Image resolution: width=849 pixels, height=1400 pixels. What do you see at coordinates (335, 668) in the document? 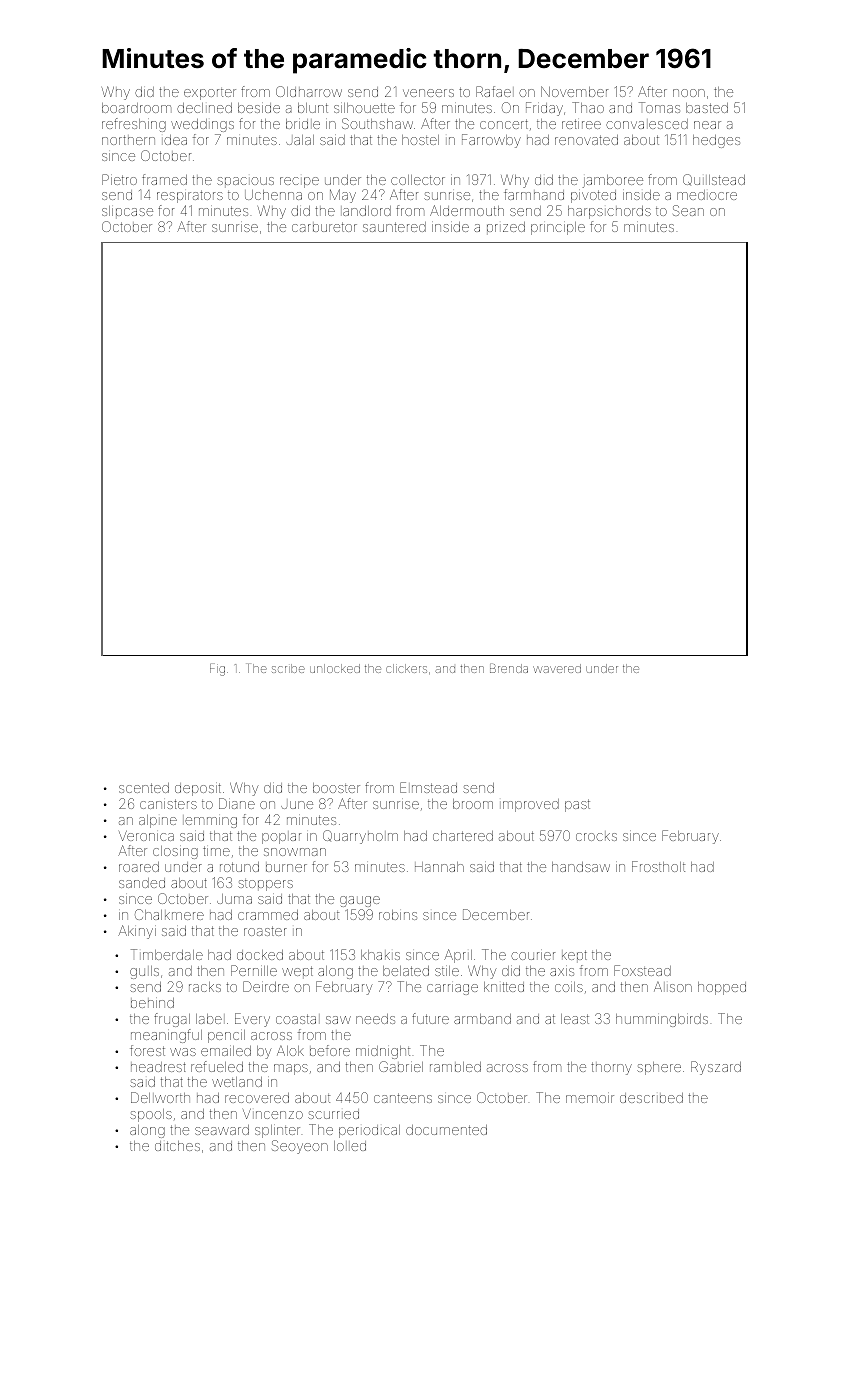
I see `unlocked` at bounding box center [335, 668].
